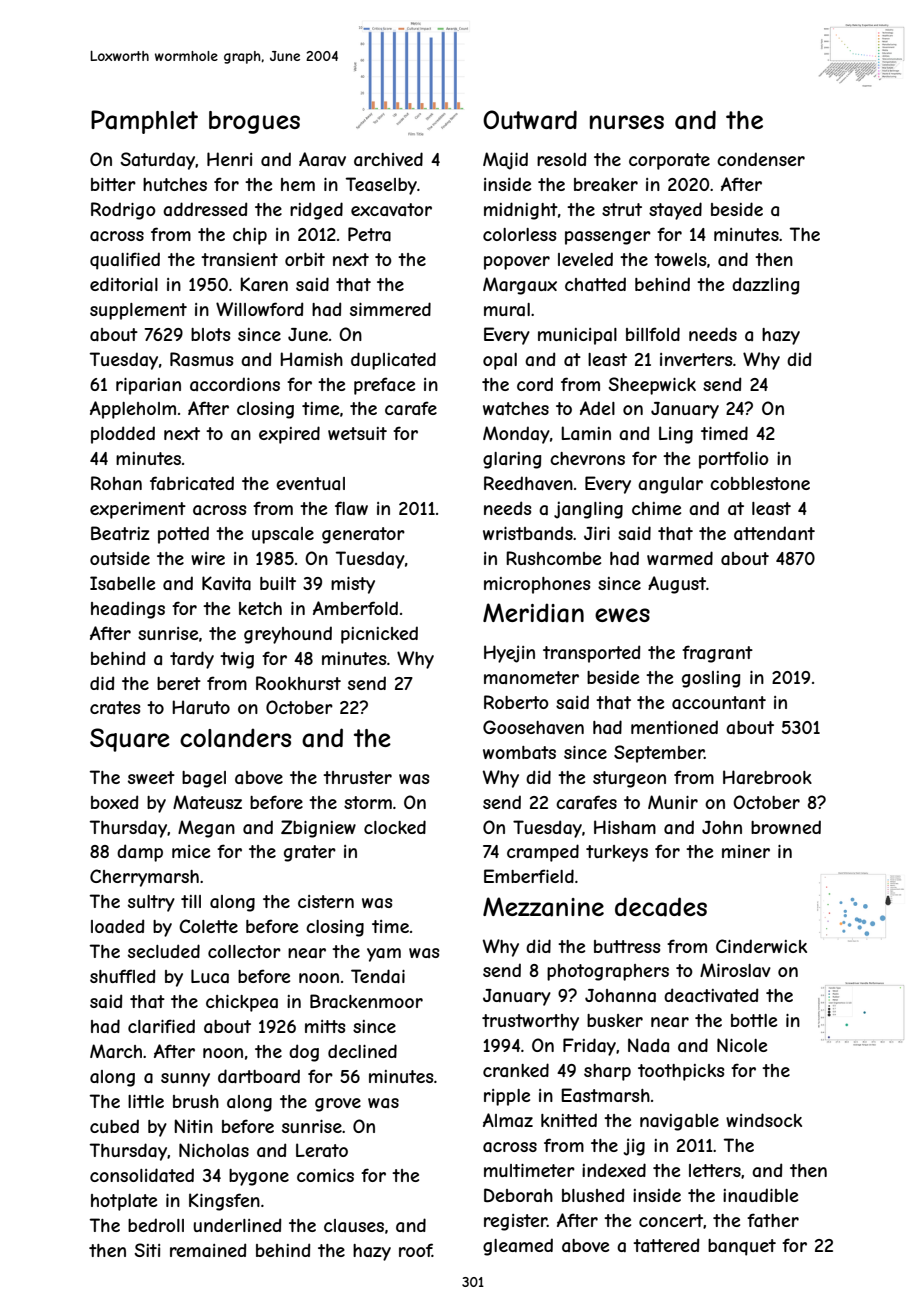 The image size is (924, 1314). Describe the element at coordinates (671, 1220) in the document. I see `concert` at that location.
